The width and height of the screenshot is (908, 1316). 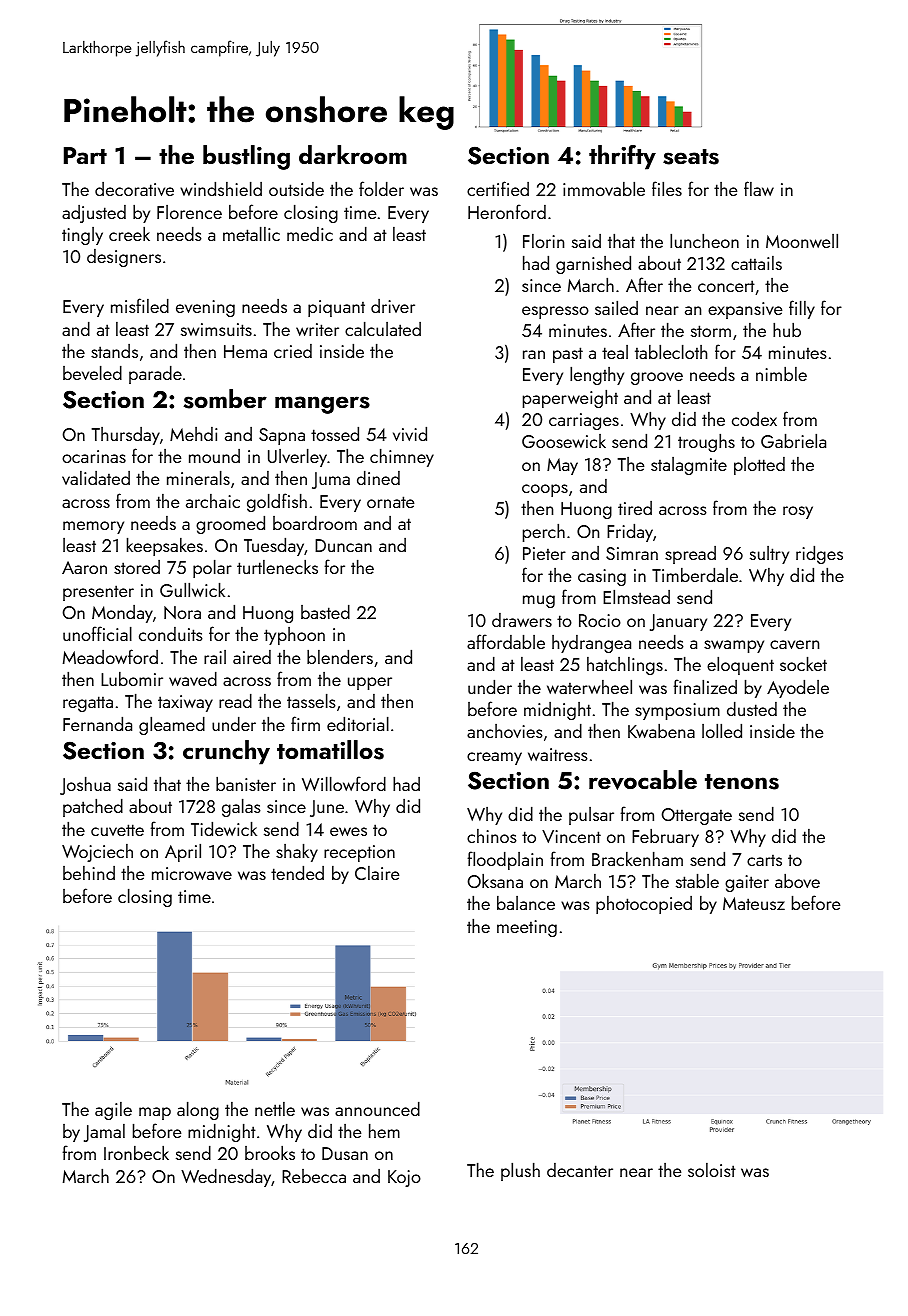 What do you see at coordinates (251, 233) in the screenshot?
I see `metallic` at bounding box center [251, 233].
